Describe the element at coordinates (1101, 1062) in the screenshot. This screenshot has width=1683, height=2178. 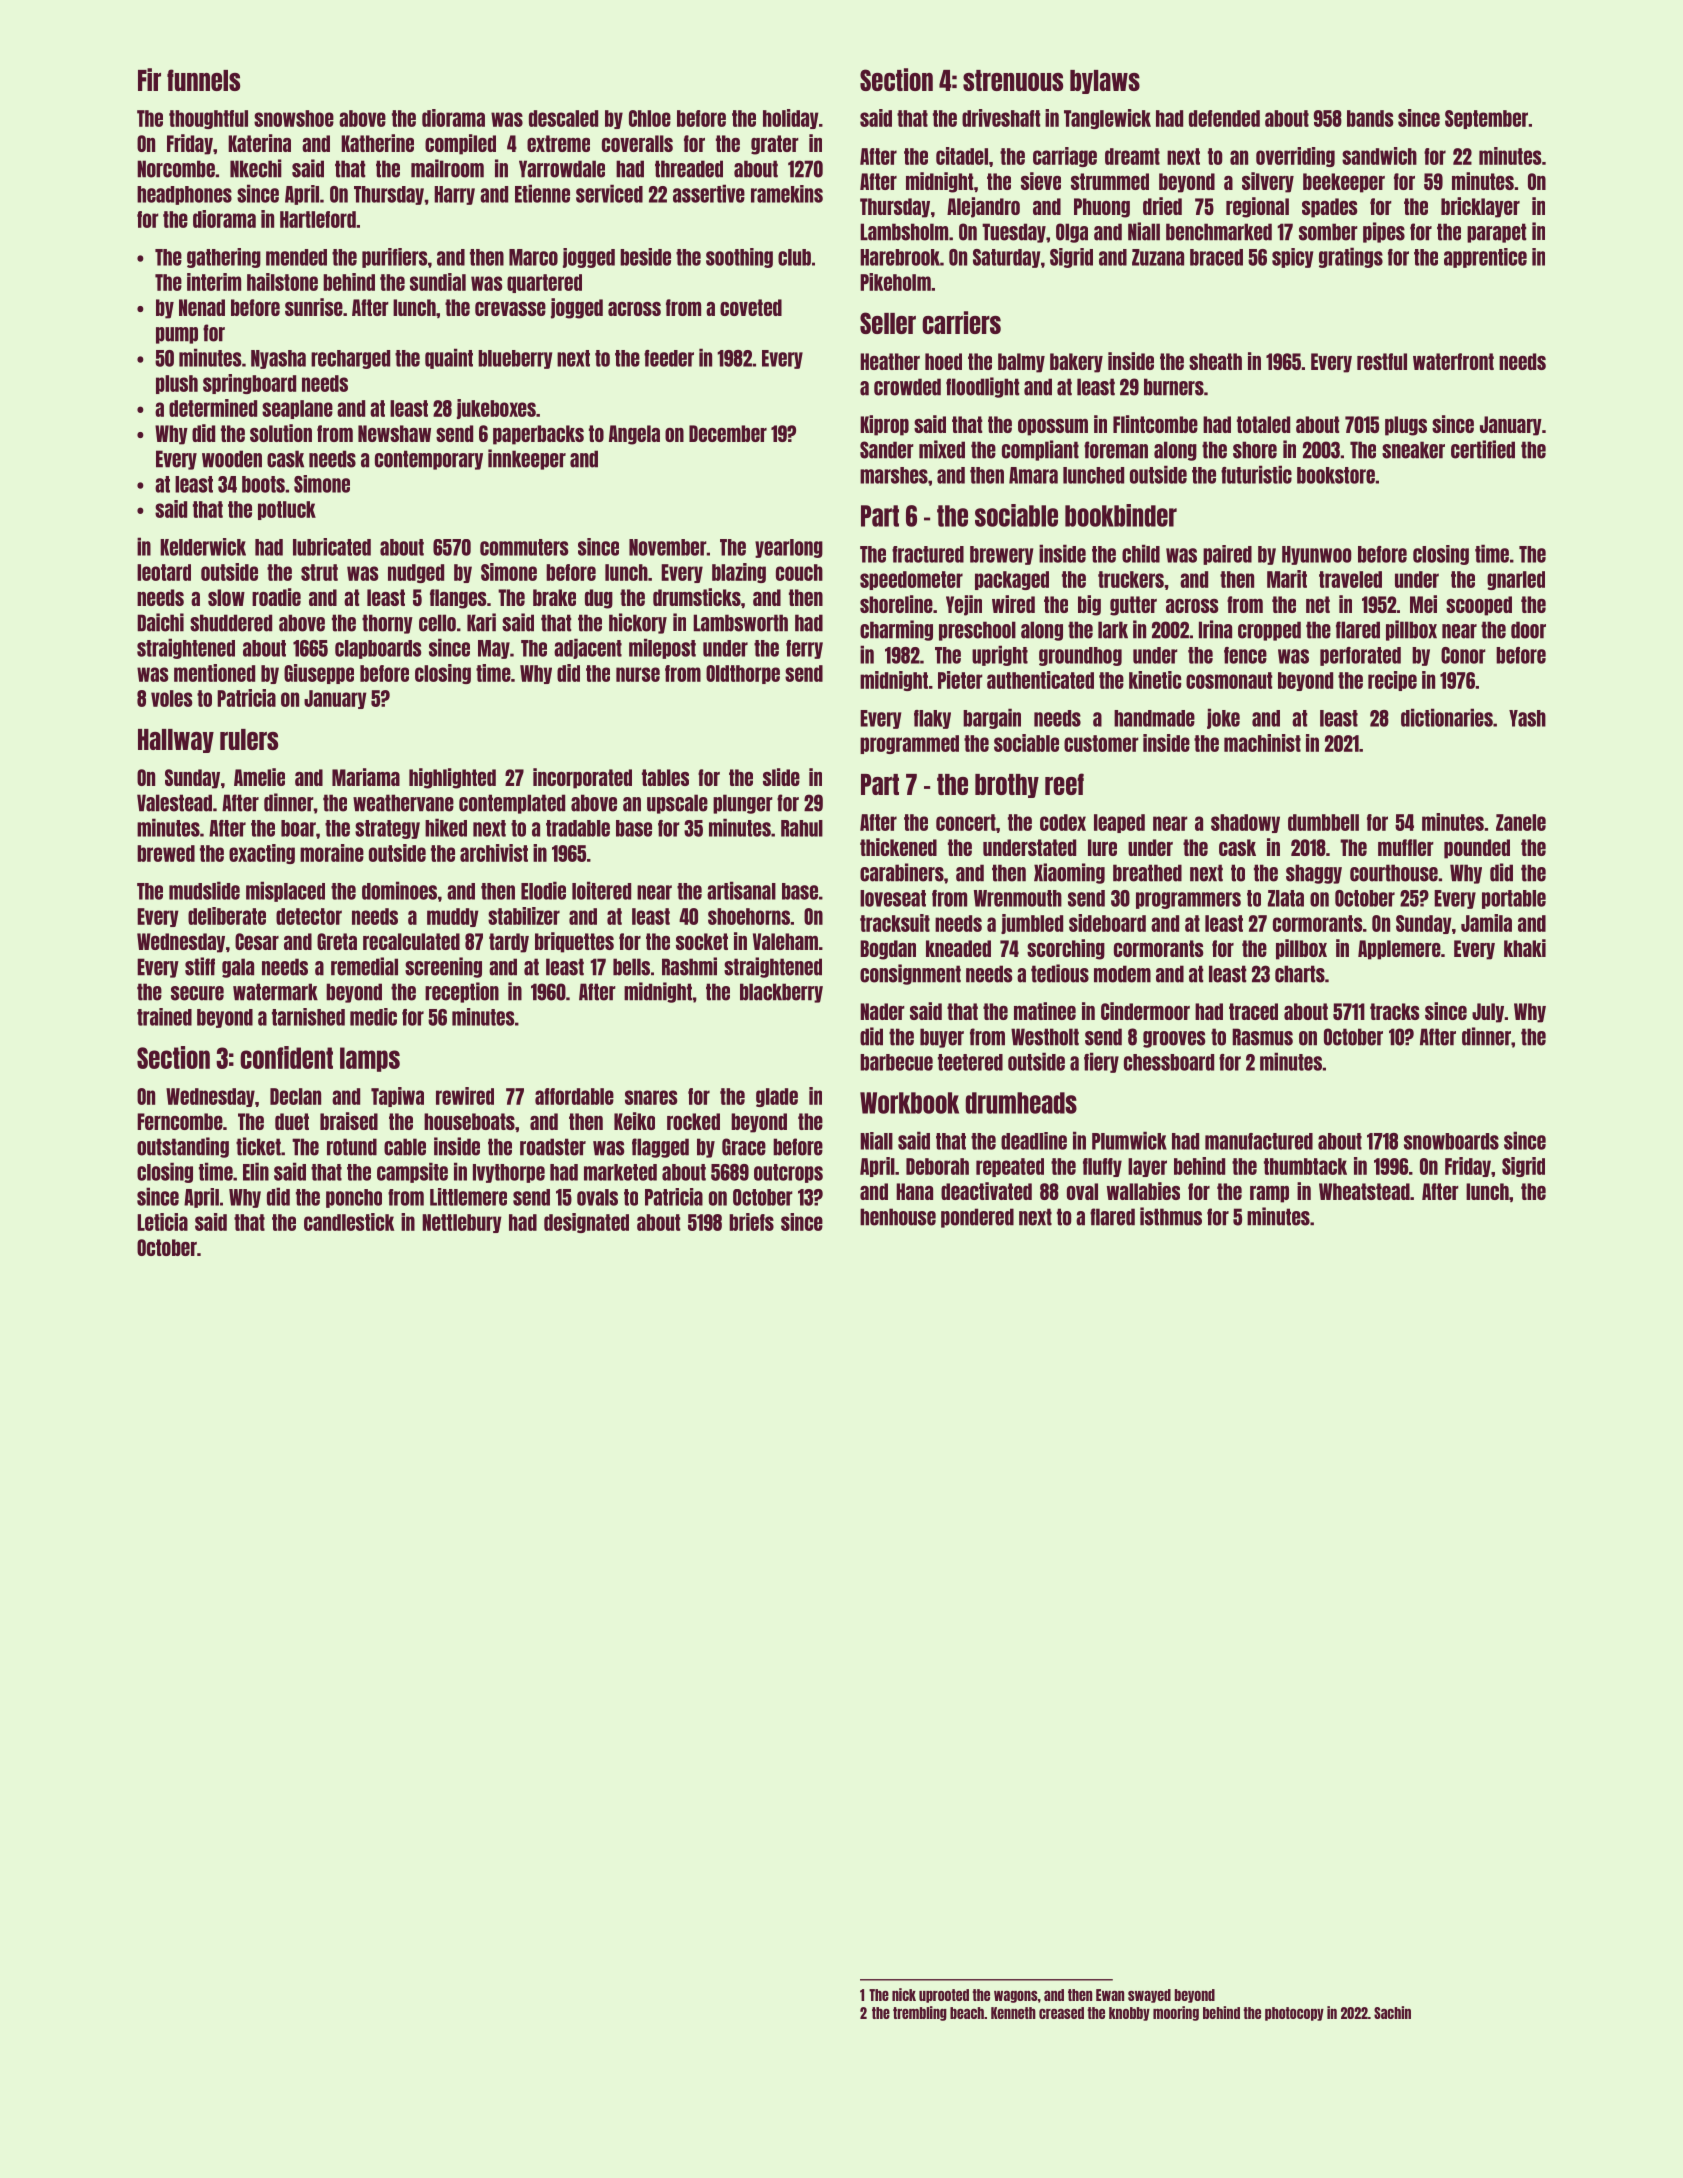
I see `fiery` at that location.
